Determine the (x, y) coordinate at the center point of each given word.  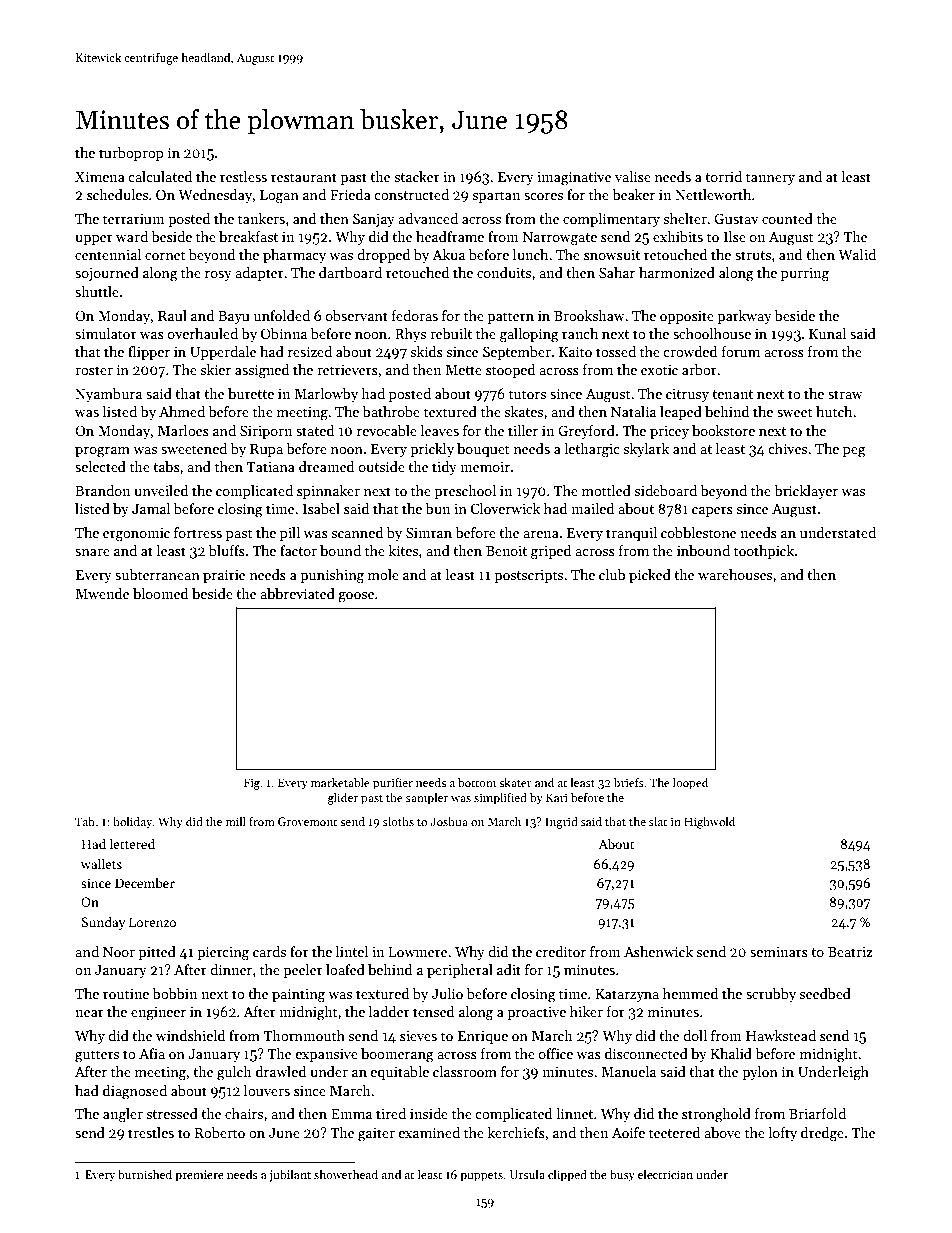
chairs (244, 1113)
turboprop (131, 154)
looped (690, 784)
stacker (417, 176)
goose (356, 597)
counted (787, 218)
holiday (132, 823)
